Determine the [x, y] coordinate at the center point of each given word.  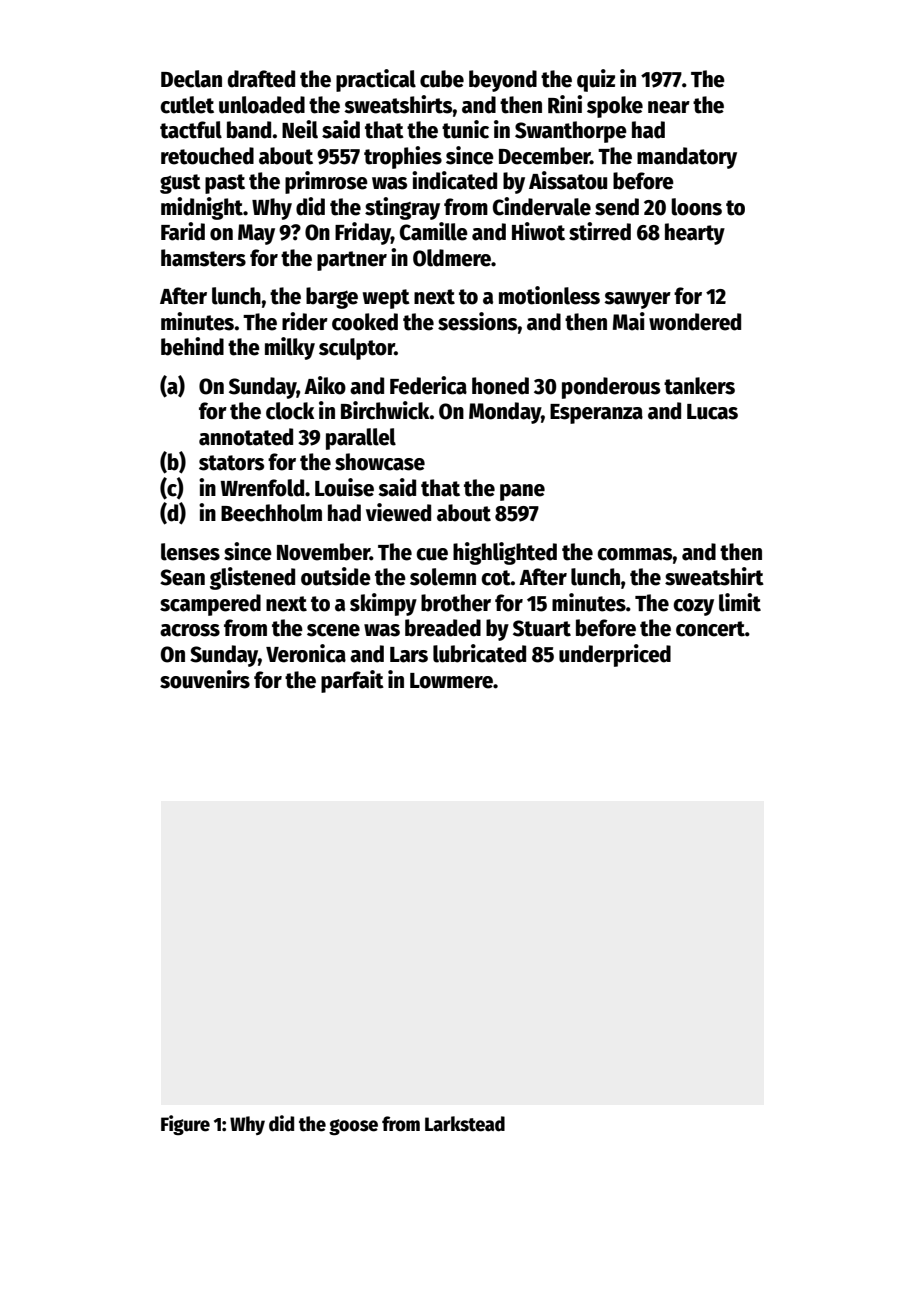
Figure [185, 1125]
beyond [503, 81]
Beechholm [271, 513]
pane [522, 492]
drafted [261, 79]
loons [696, 207]
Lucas [712, 412]
